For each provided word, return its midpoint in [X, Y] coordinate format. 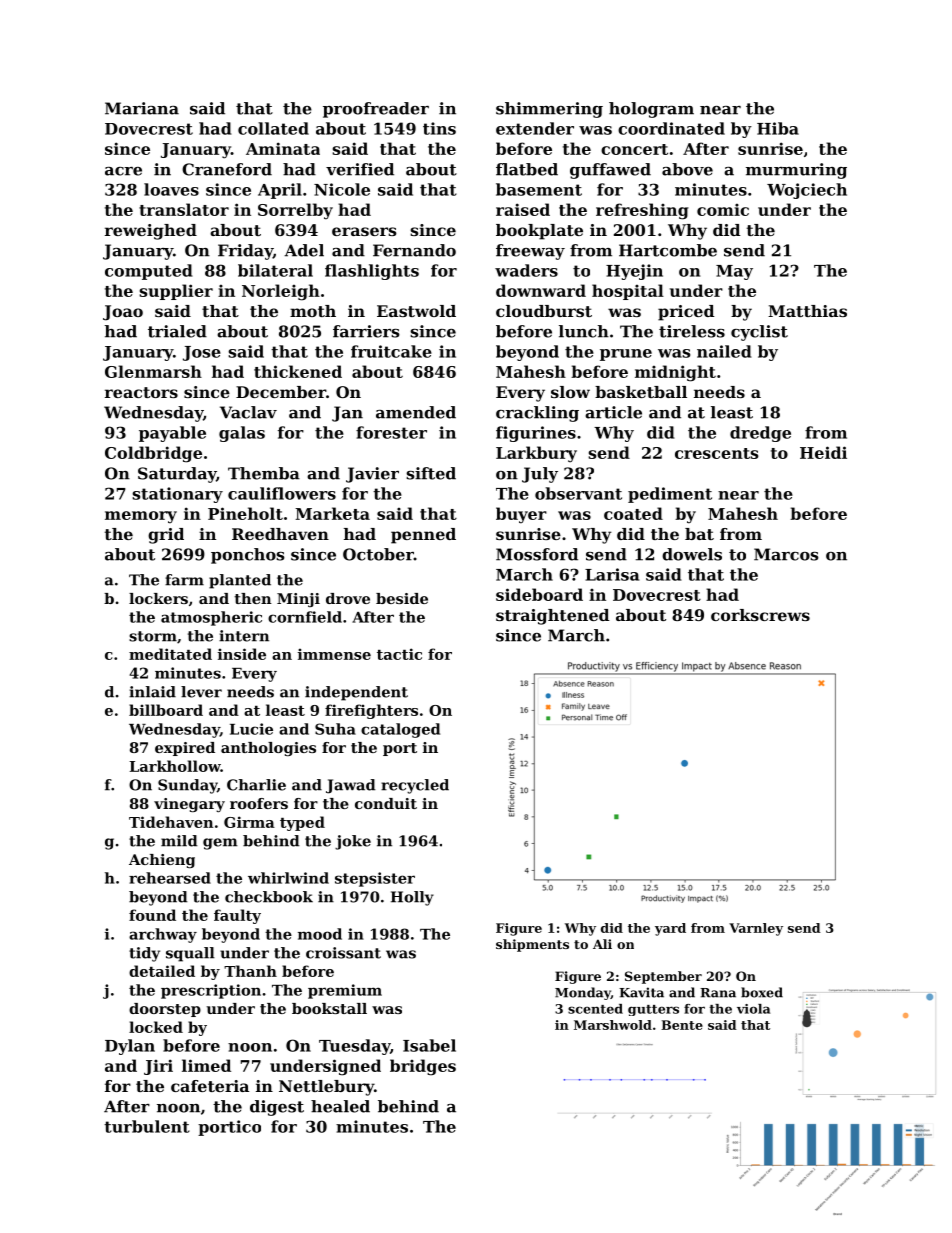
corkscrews [760, 615]
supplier [176, 292]
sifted [431, 473]
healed [340, 1106]
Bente [682, 1025]
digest [277, 1108]
